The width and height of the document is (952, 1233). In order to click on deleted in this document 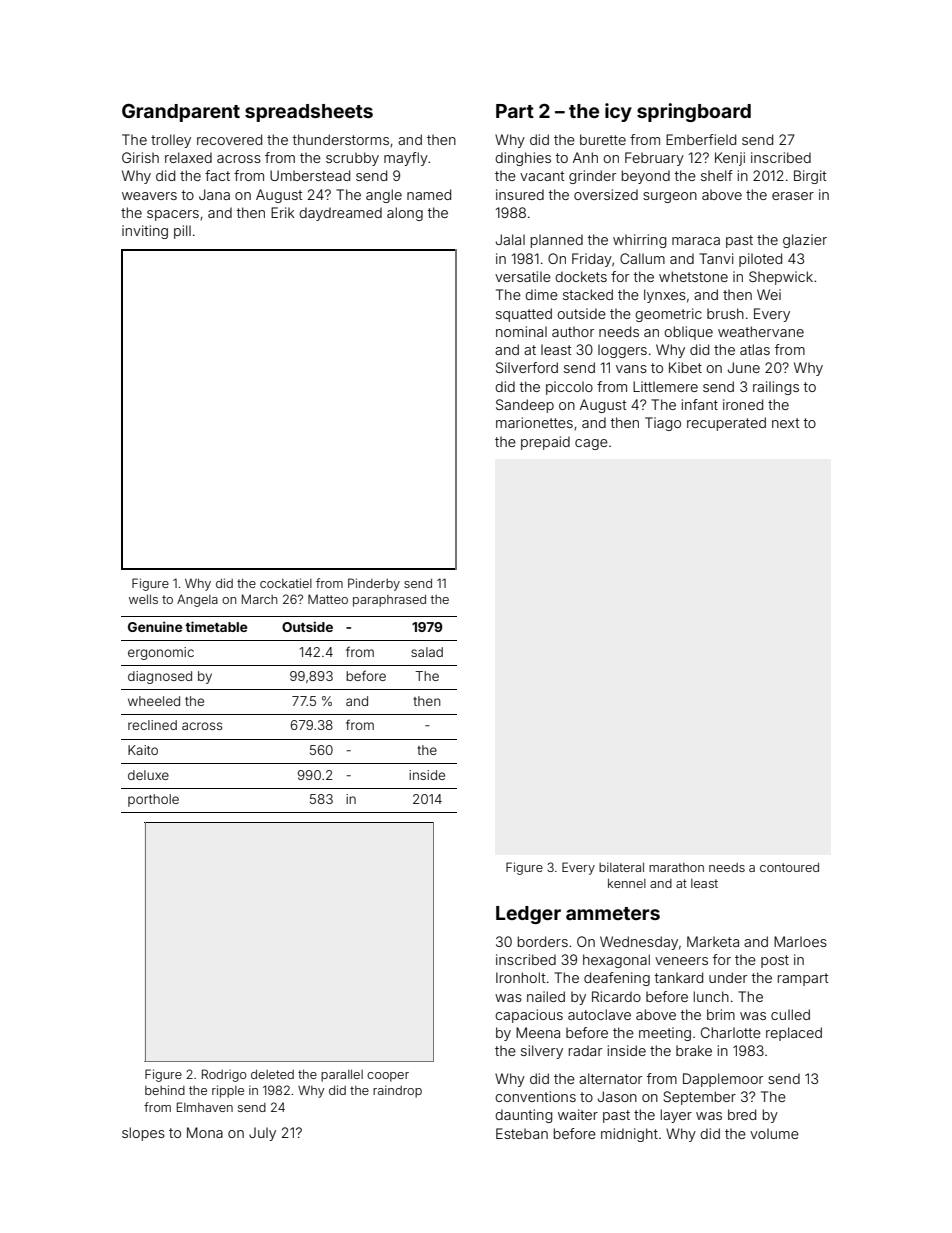, I will do `click(272, 1074)`.
